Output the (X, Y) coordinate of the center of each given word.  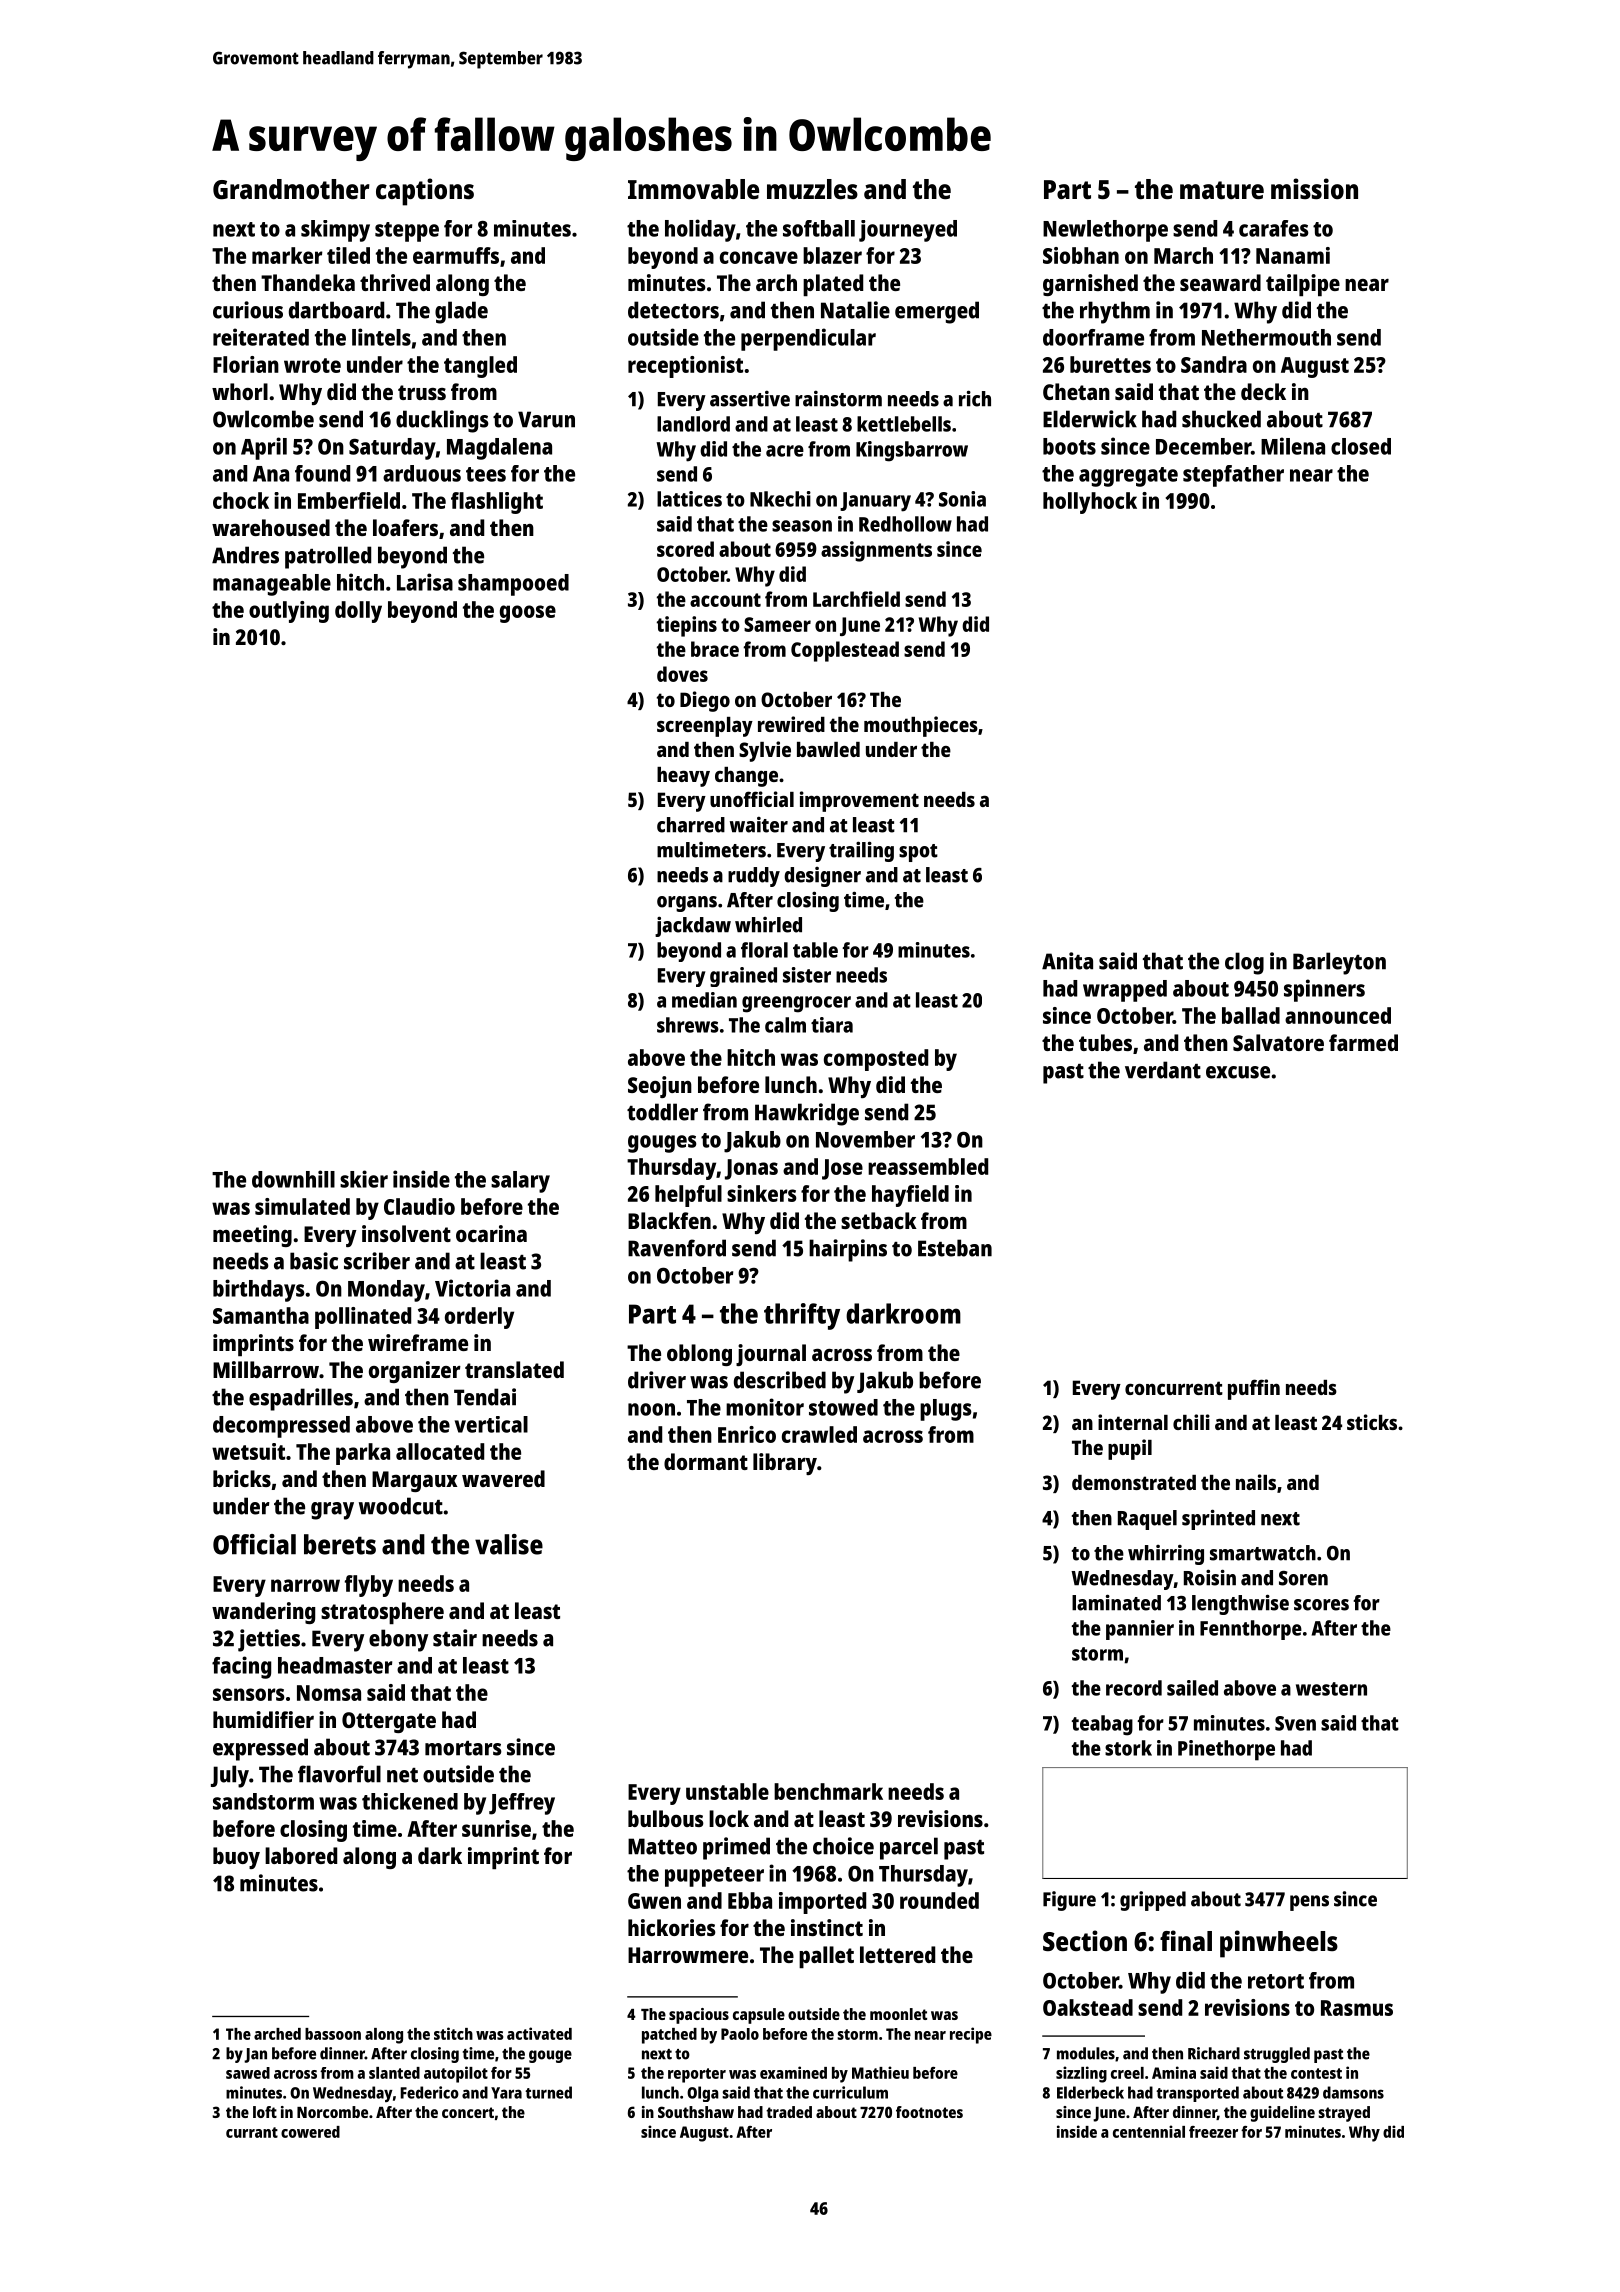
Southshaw (696, 2112)
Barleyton (1339, 963)
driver (657, 1380)
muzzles (812, 189)
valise (509, 1544)
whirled (768, 925)
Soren (1303, 1578)
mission (1314, 188)
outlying (289, 612)
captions (425, 192)
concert (468, 2112)
